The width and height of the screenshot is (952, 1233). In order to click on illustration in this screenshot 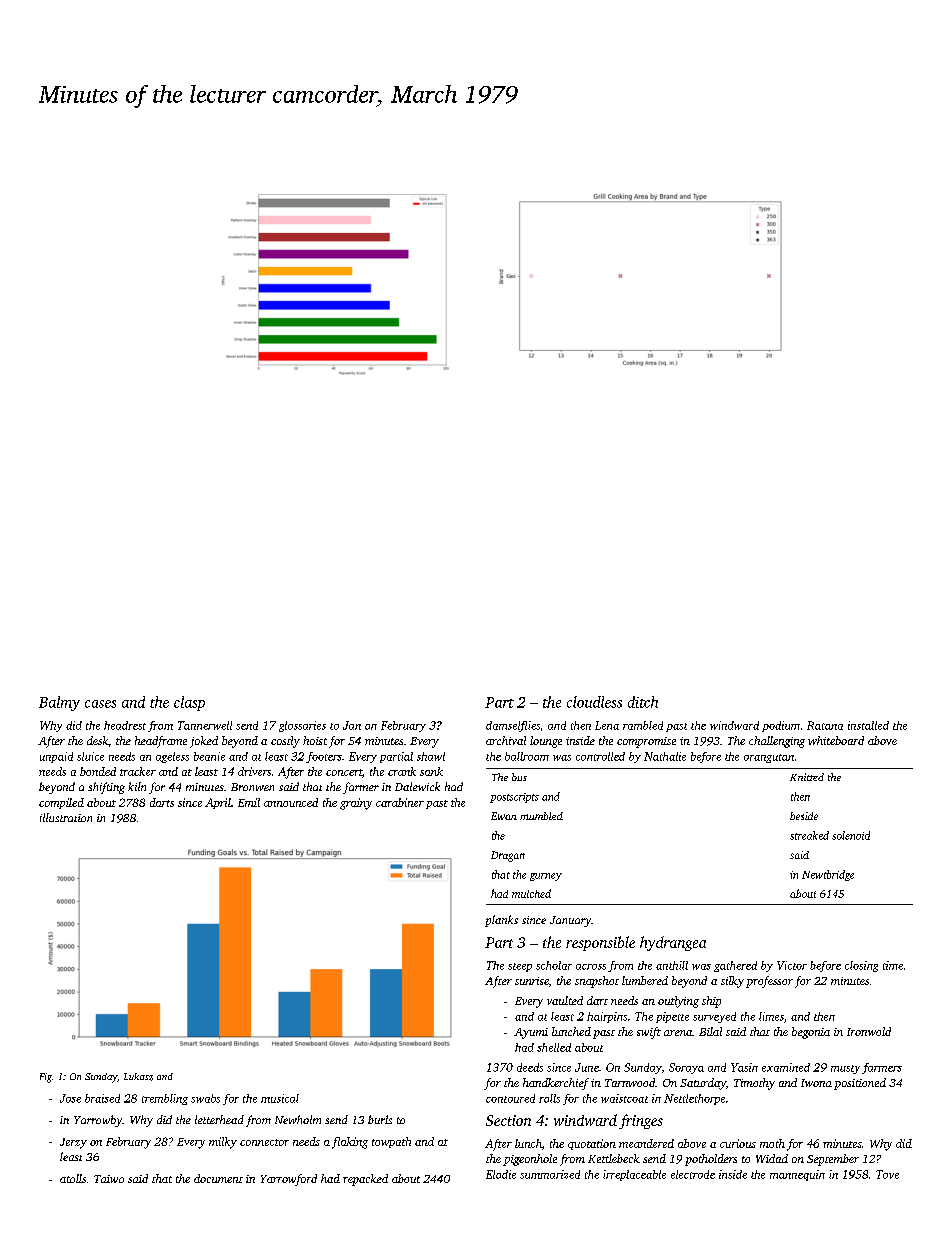, I will do `click(66, 817)`.
